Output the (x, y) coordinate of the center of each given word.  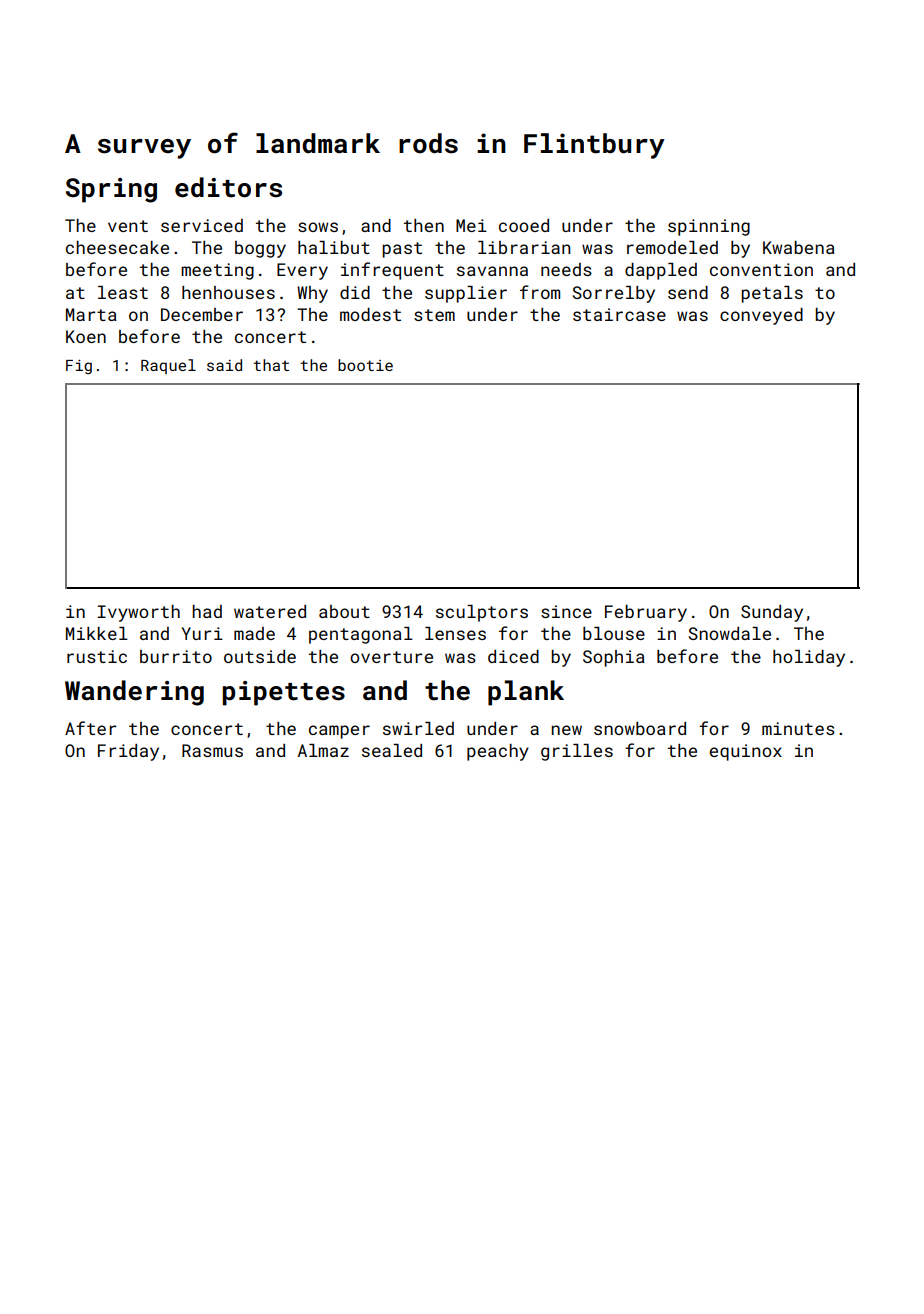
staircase (619, 314)
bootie (365, 365)
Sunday (772, 613)
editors (228, 187)
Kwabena (799, 247)
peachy (498, 752)
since (566, 611)
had (207, 611)
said (224, 365)
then (424, 225)
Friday (128, 752)
